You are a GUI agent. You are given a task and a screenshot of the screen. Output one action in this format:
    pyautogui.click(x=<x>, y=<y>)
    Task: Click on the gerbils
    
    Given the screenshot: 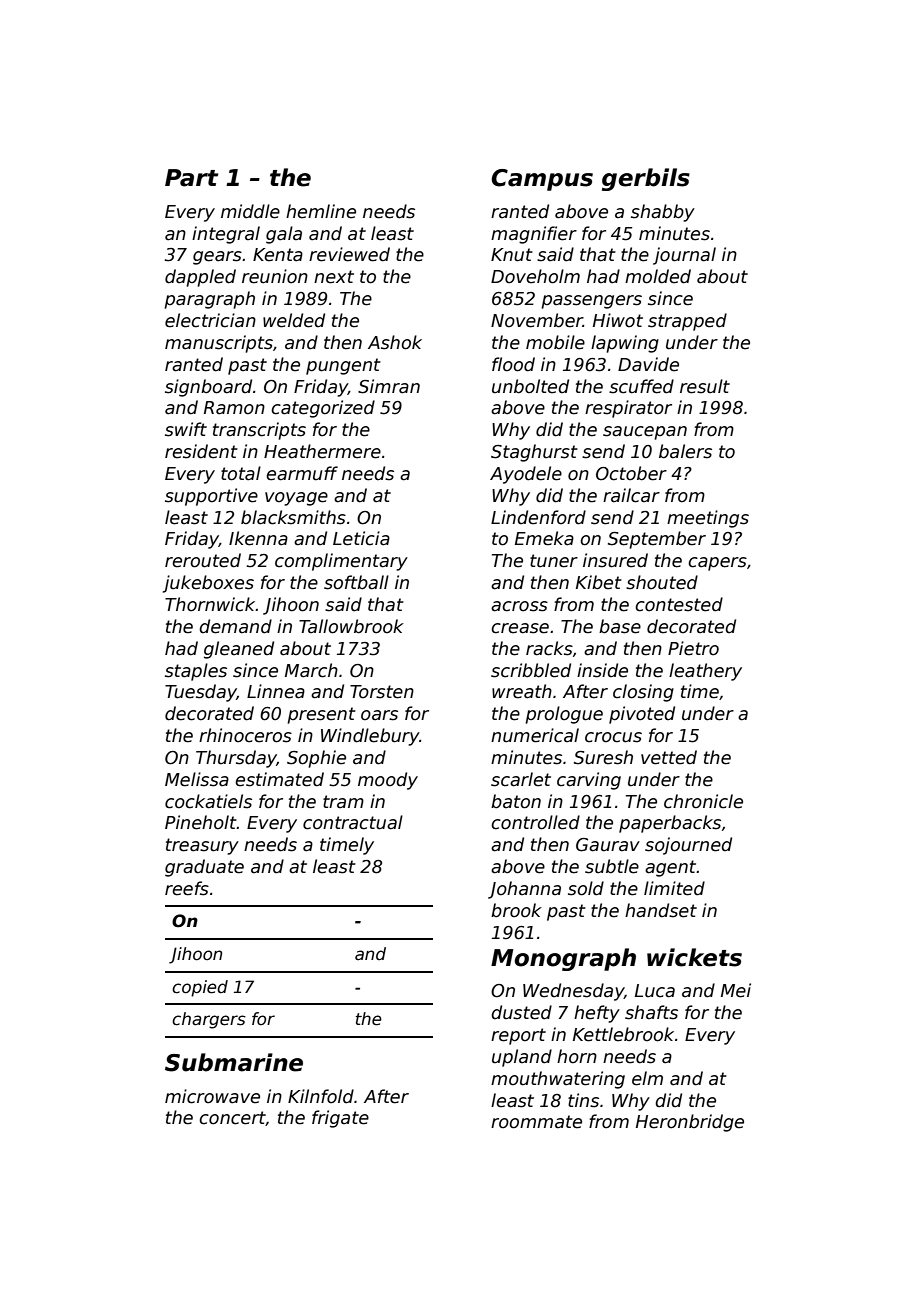 What is the action you would take?
    pyautogui.click(x=646, y=179)
